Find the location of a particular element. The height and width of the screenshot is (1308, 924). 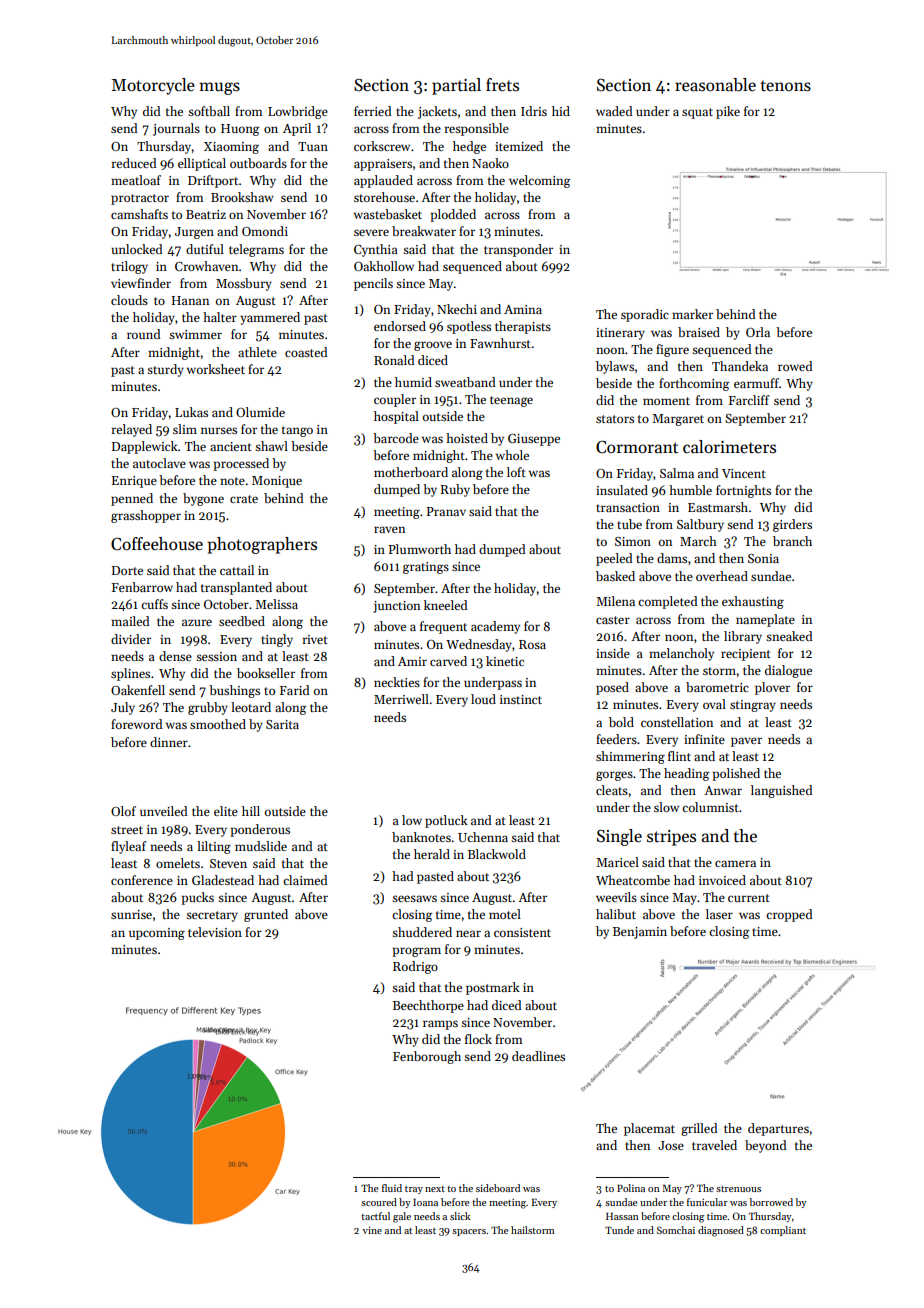

Merriwell is located at coordinates (401, 699).
